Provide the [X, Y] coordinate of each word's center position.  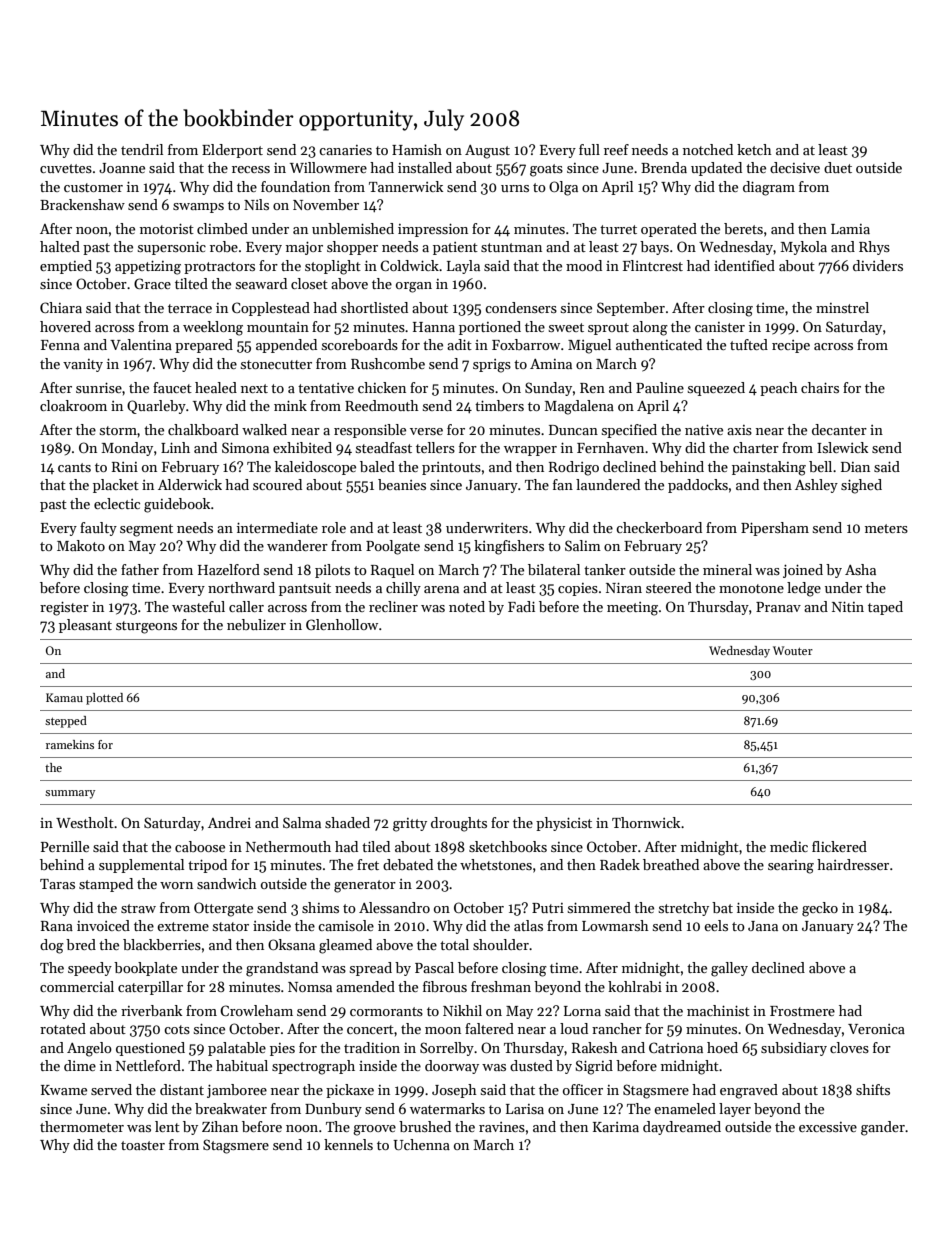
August [487, 152]
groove [374, 1130]
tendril [142, 149]
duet [838, 167]
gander [883, 1128]
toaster [143, 1145]
